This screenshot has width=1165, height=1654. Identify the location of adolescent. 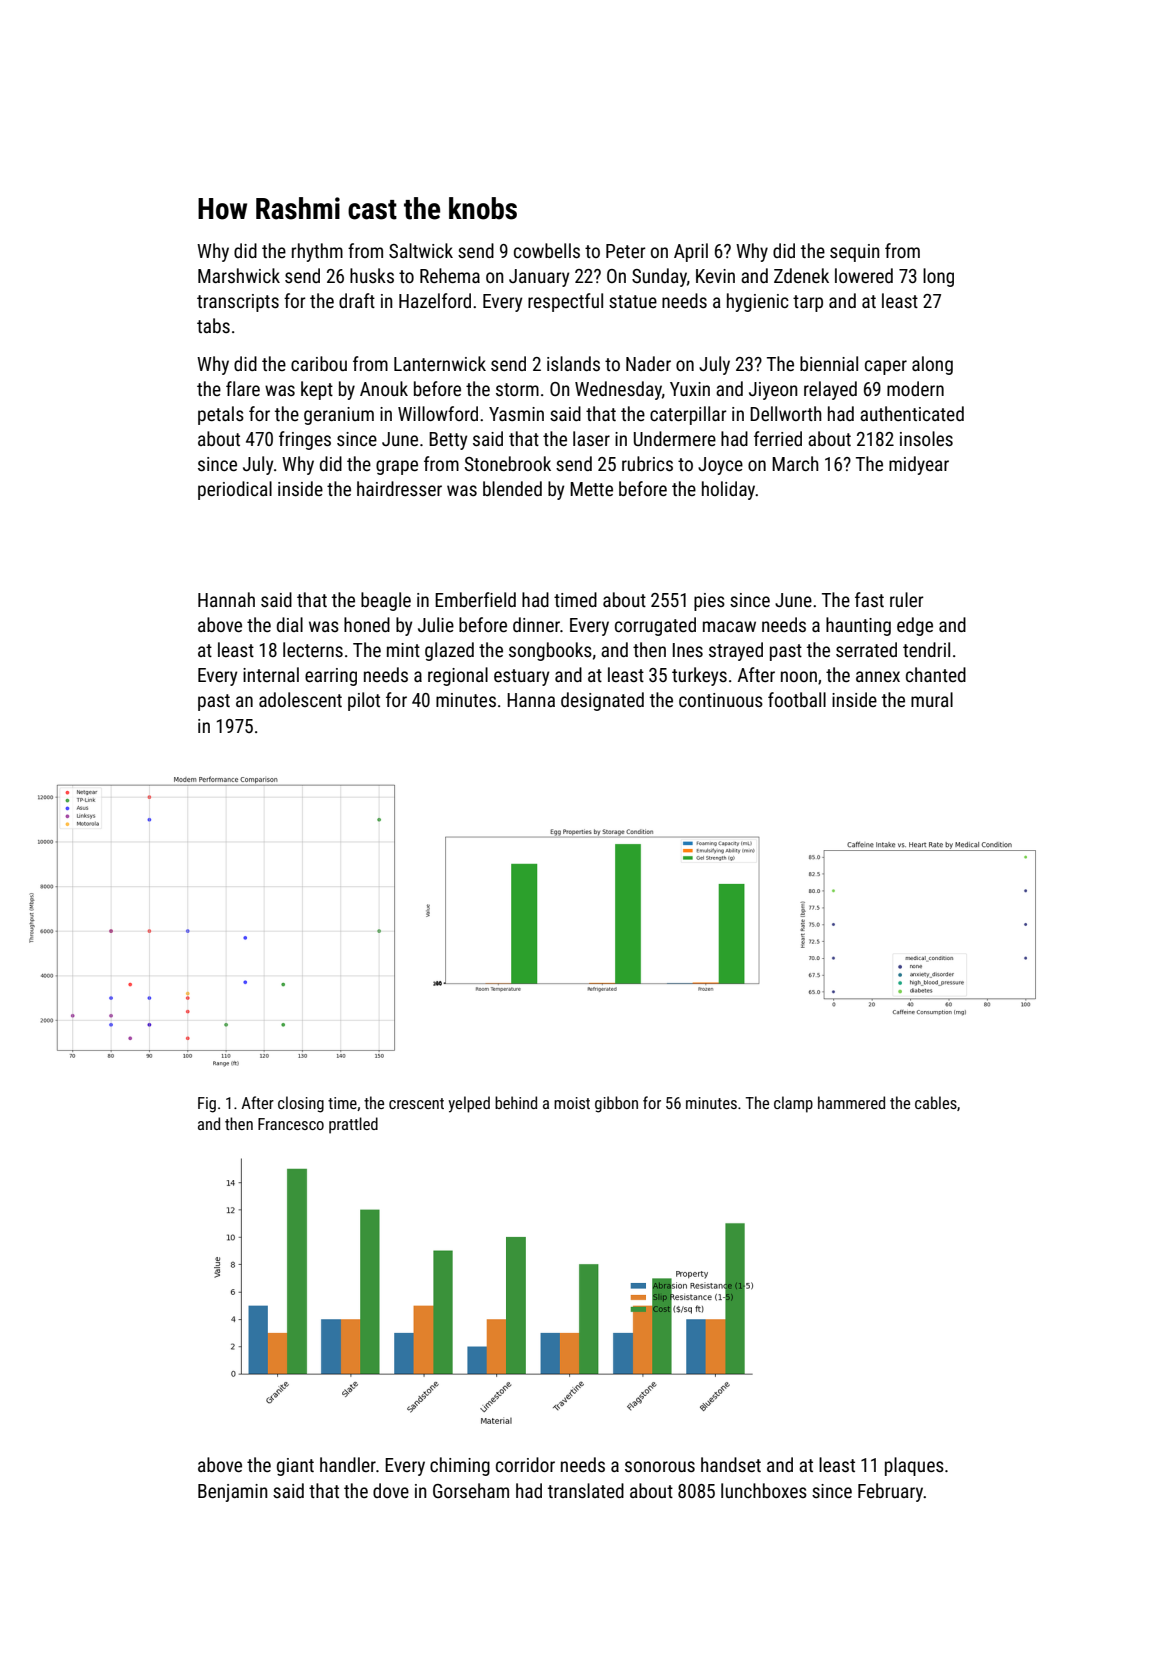
(300, 699).
